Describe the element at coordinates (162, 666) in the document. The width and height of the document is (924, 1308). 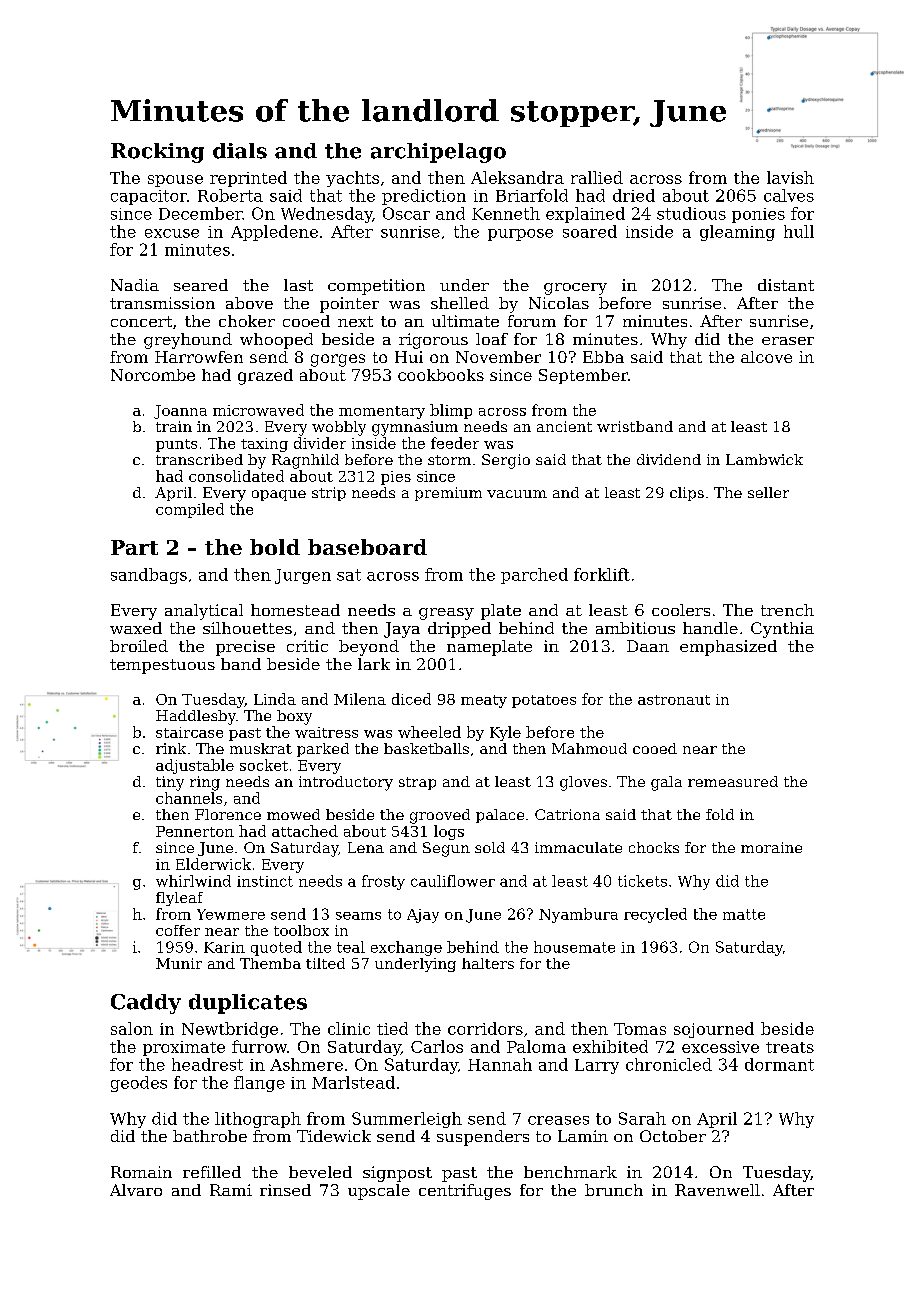
I see `tempestuous` at that location.
